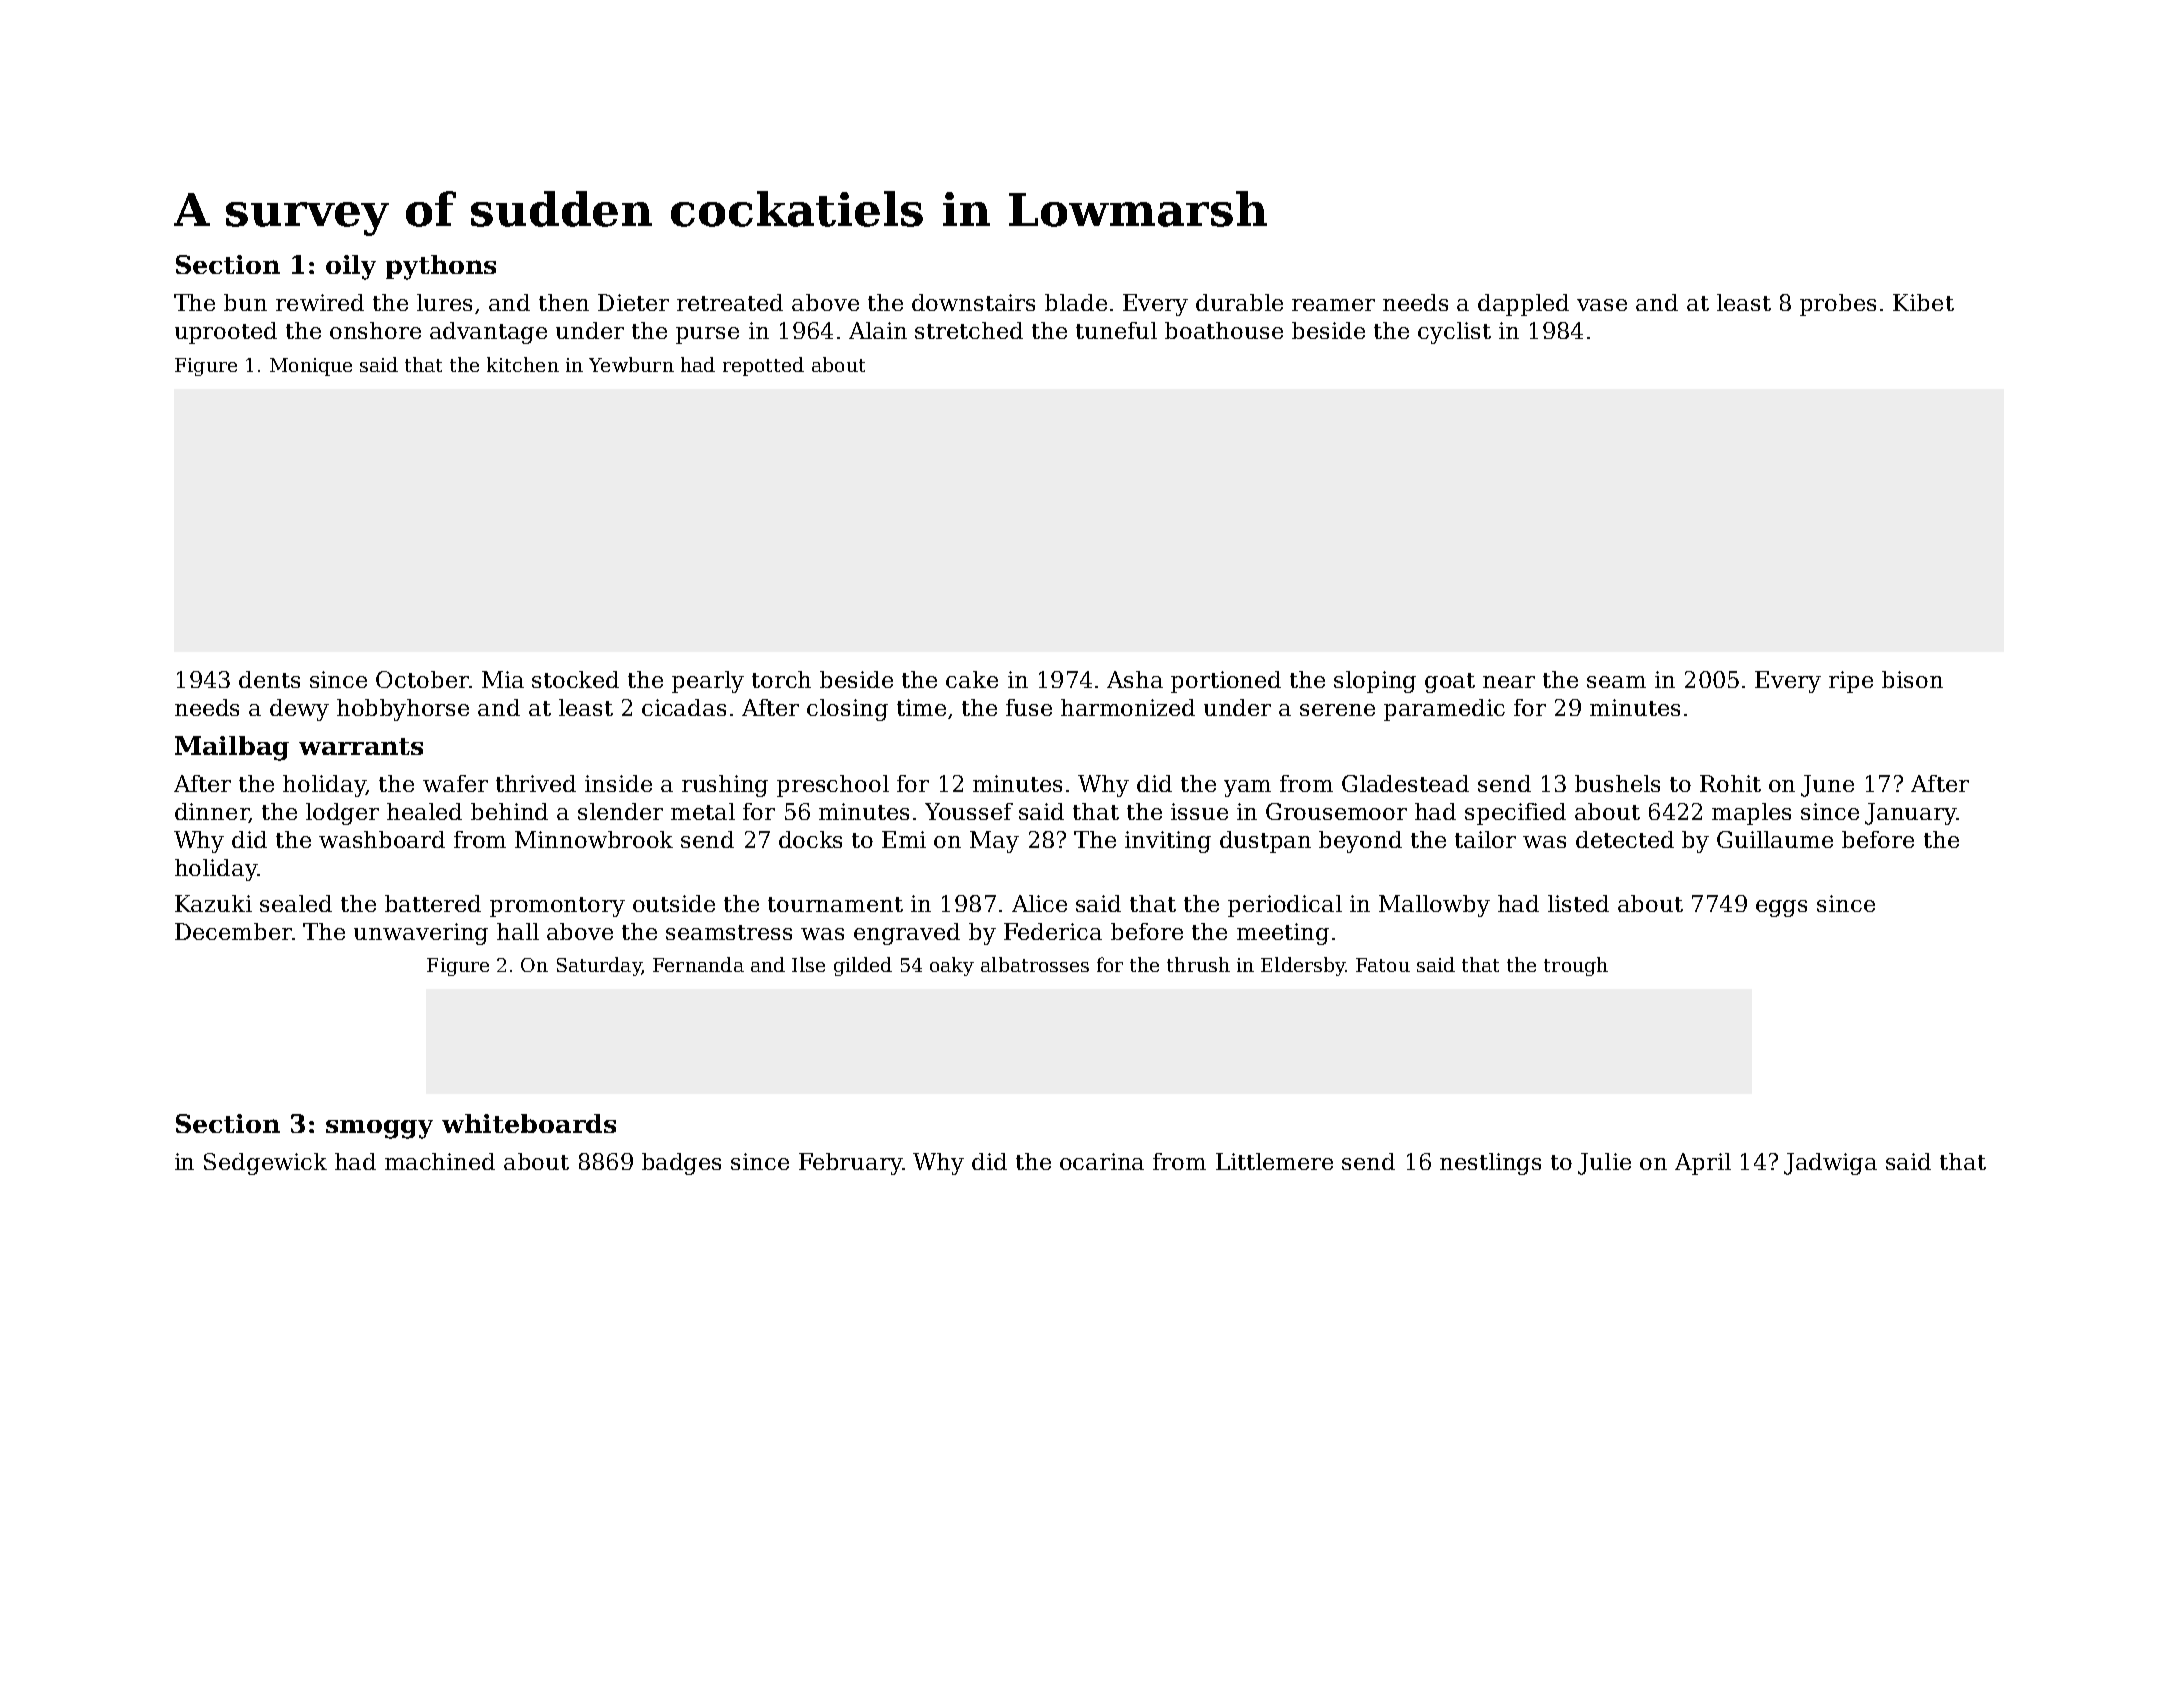  I want to click on Kibet, so click(1923, 302).
